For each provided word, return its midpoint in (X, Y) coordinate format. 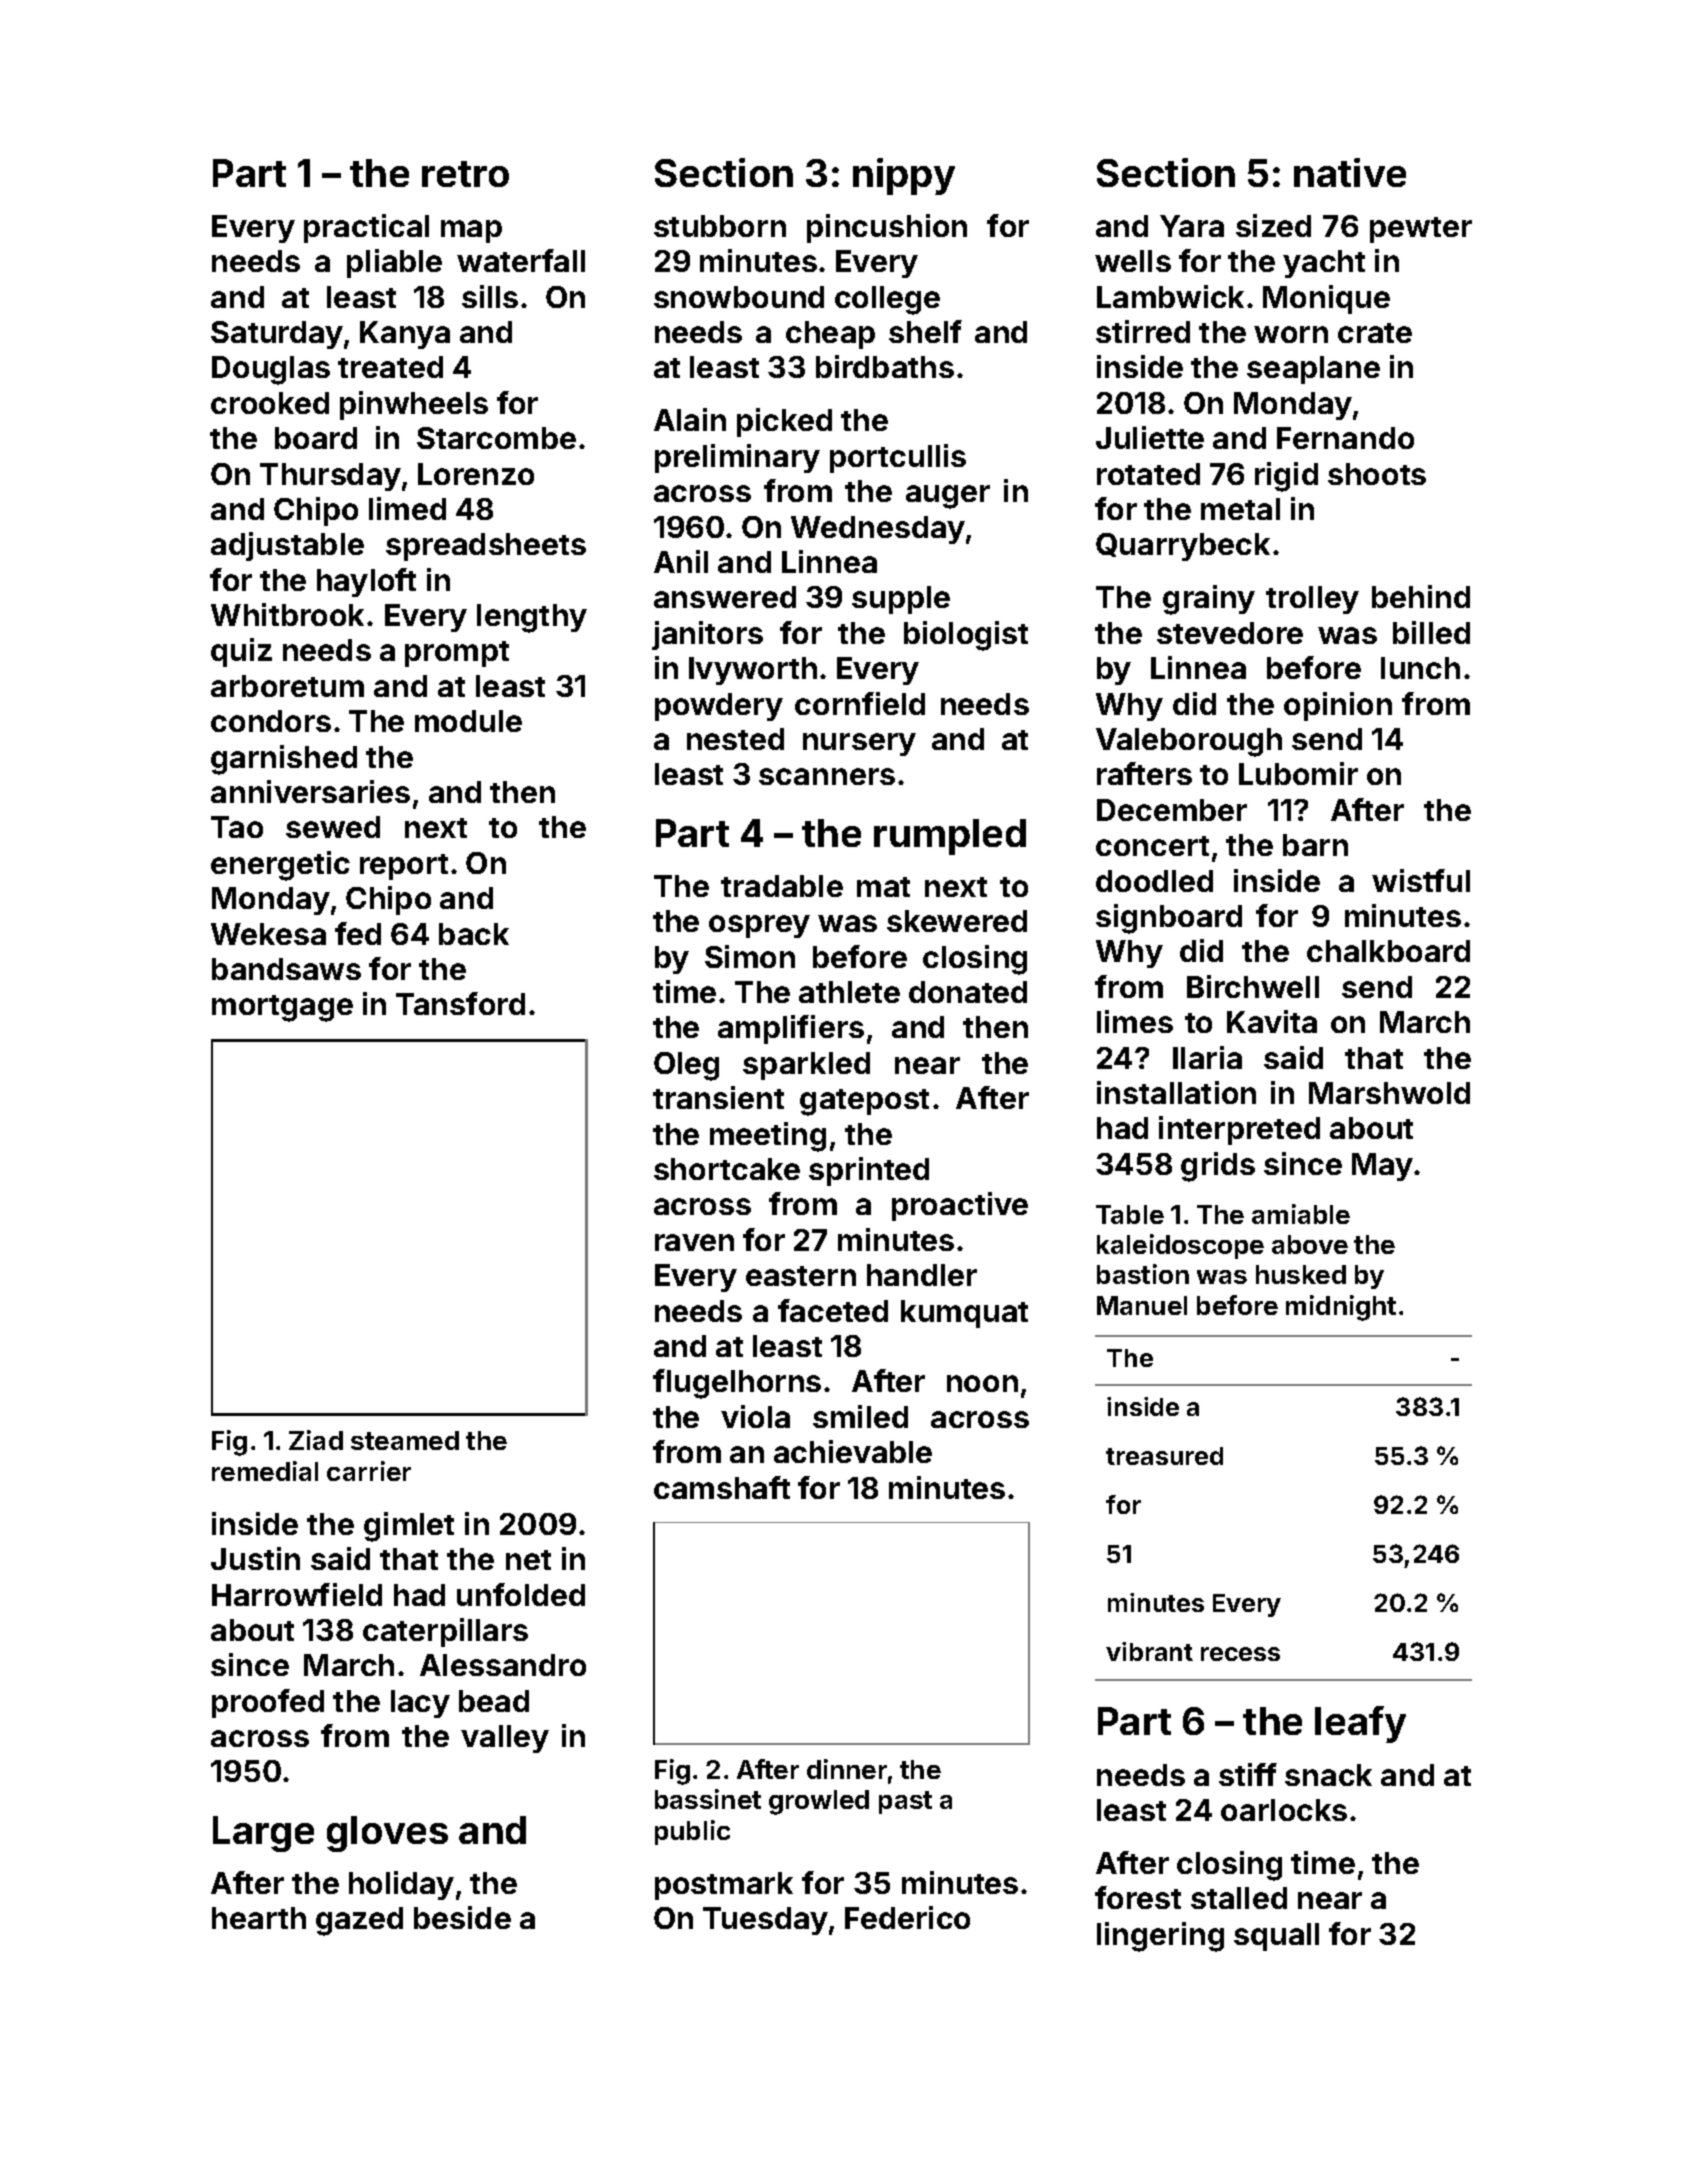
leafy (1360, 1724)
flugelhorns (737, 1384)
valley (505, 1739)
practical (366, 228)
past (905, 1802)
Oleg (686, 1066)
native (1350, 172)
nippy (904, 176)
